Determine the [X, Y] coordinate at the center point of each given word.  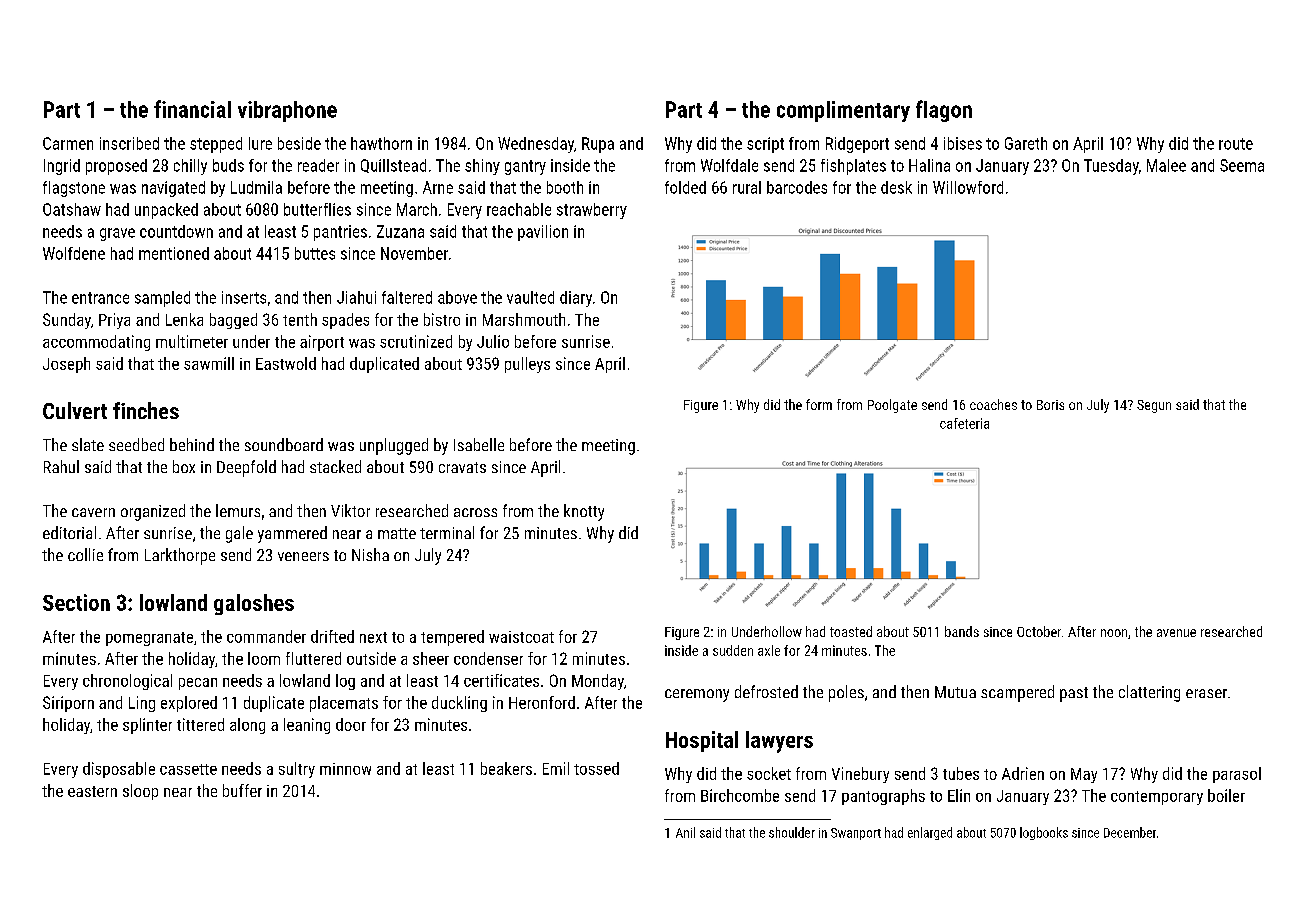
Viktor [350, 510]
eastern [92, 791]
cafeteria [964, 423]
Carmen [68, 143]
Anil [685, 832]
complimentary [843, 111]
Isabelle [479, 444]
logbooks [1044, 833]
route [1236, 144]
